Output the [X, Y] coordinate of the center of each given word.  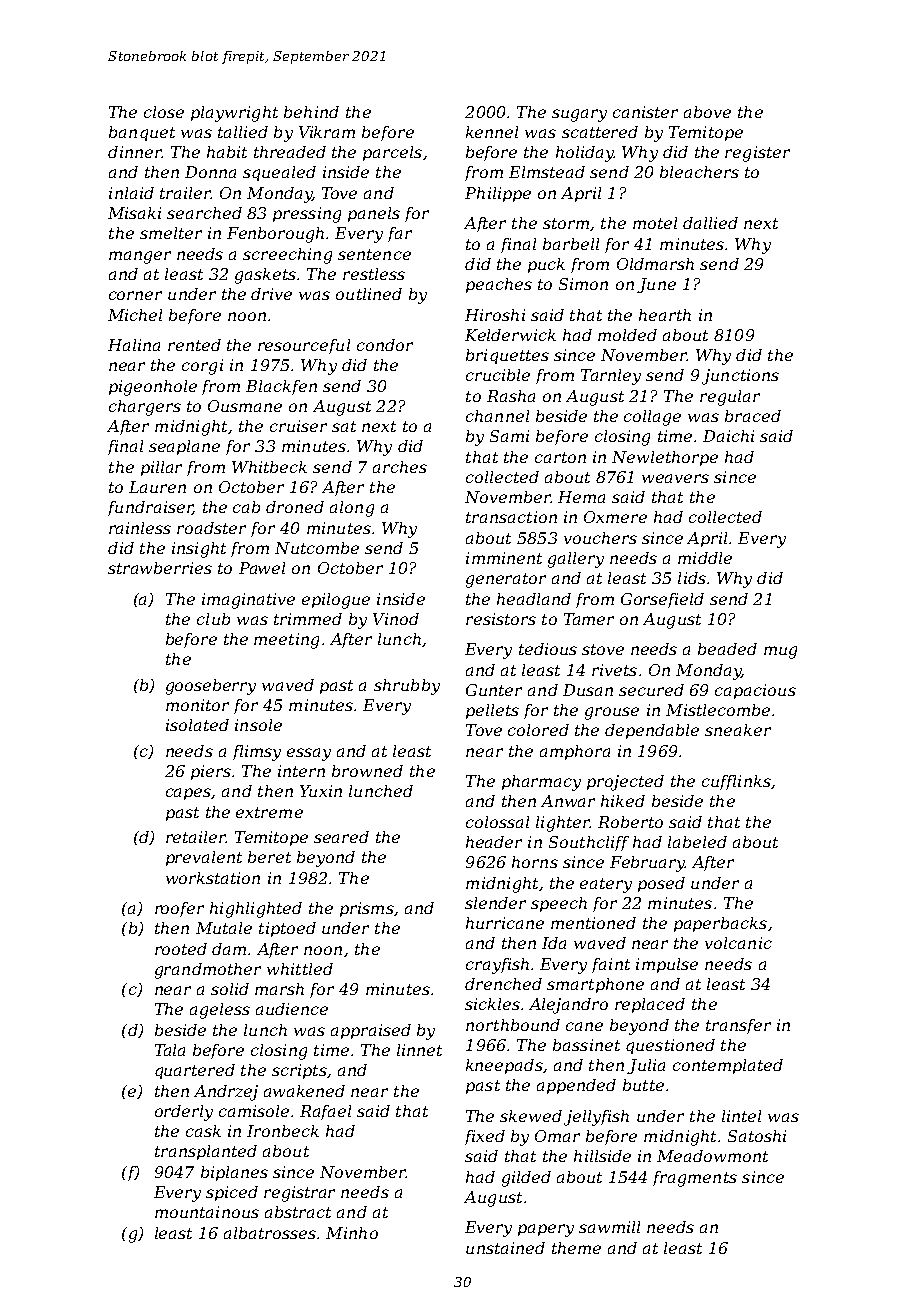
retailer [196, 837]
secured [651, 690]
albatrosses [270, 1233]
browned [367, 771]
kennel [492, 132]
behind [311, 112]
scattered [600, 132]
